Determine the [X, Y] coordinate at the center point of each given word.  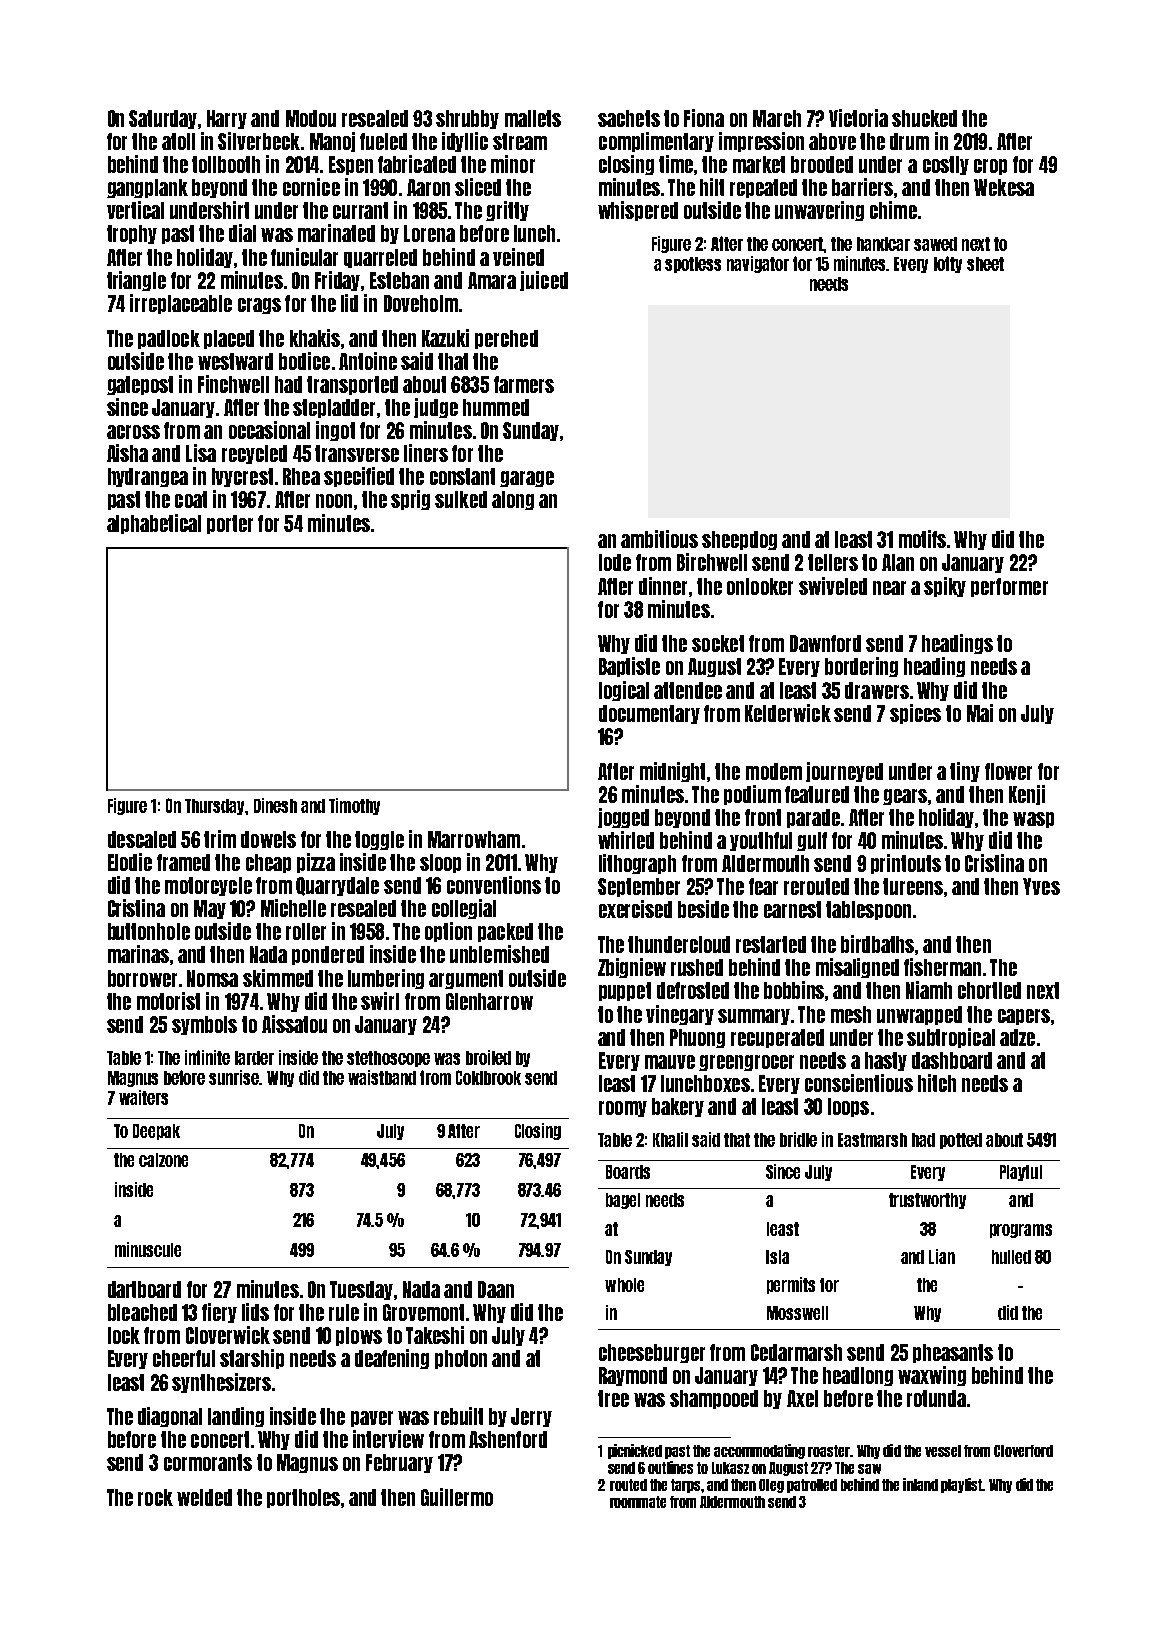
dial [242, 233]
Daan [496, 1289]
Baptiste [629, 667]
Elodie [130, 862]
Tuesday [361, 1290]
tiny [965, 772]
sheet [985, 264]
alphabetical [154, 524]
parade [813, 818]
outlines [670, 1467]
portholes [303, 1498]
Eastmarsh [872, 1140]
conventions [494, 885]
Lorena [429, 233]
